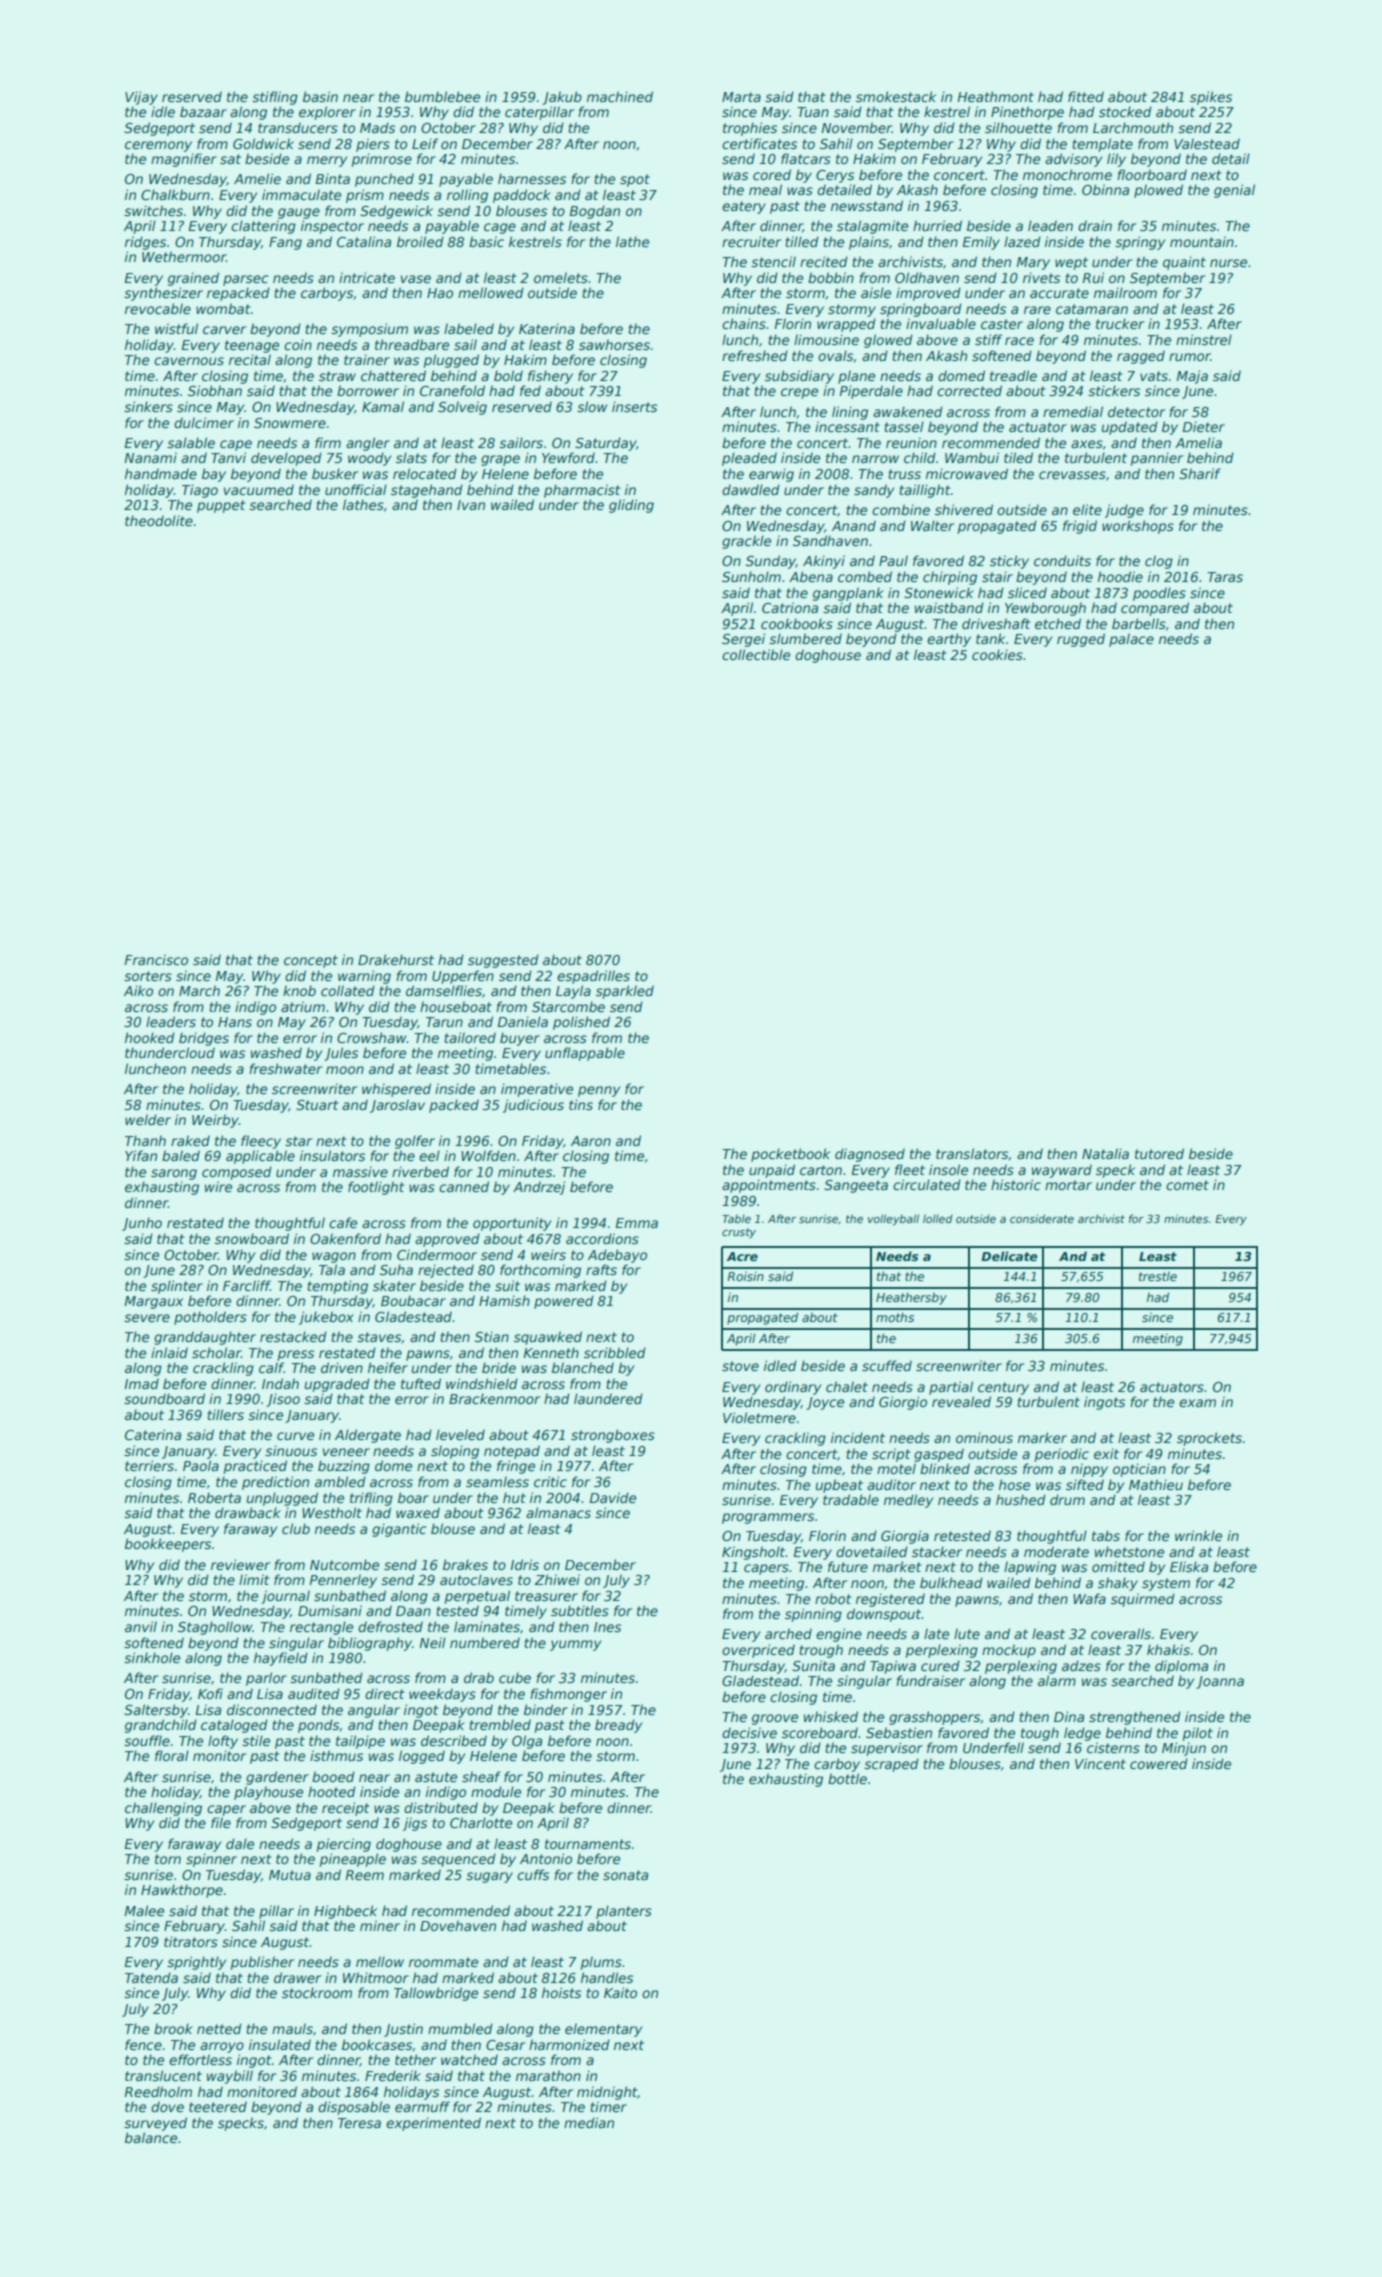 This screenshot has height=2277, width=1382. What do you see at coordinates (847, 1778) in the screenshot?
I see `bottle` at bounding box center [847, 1778].
